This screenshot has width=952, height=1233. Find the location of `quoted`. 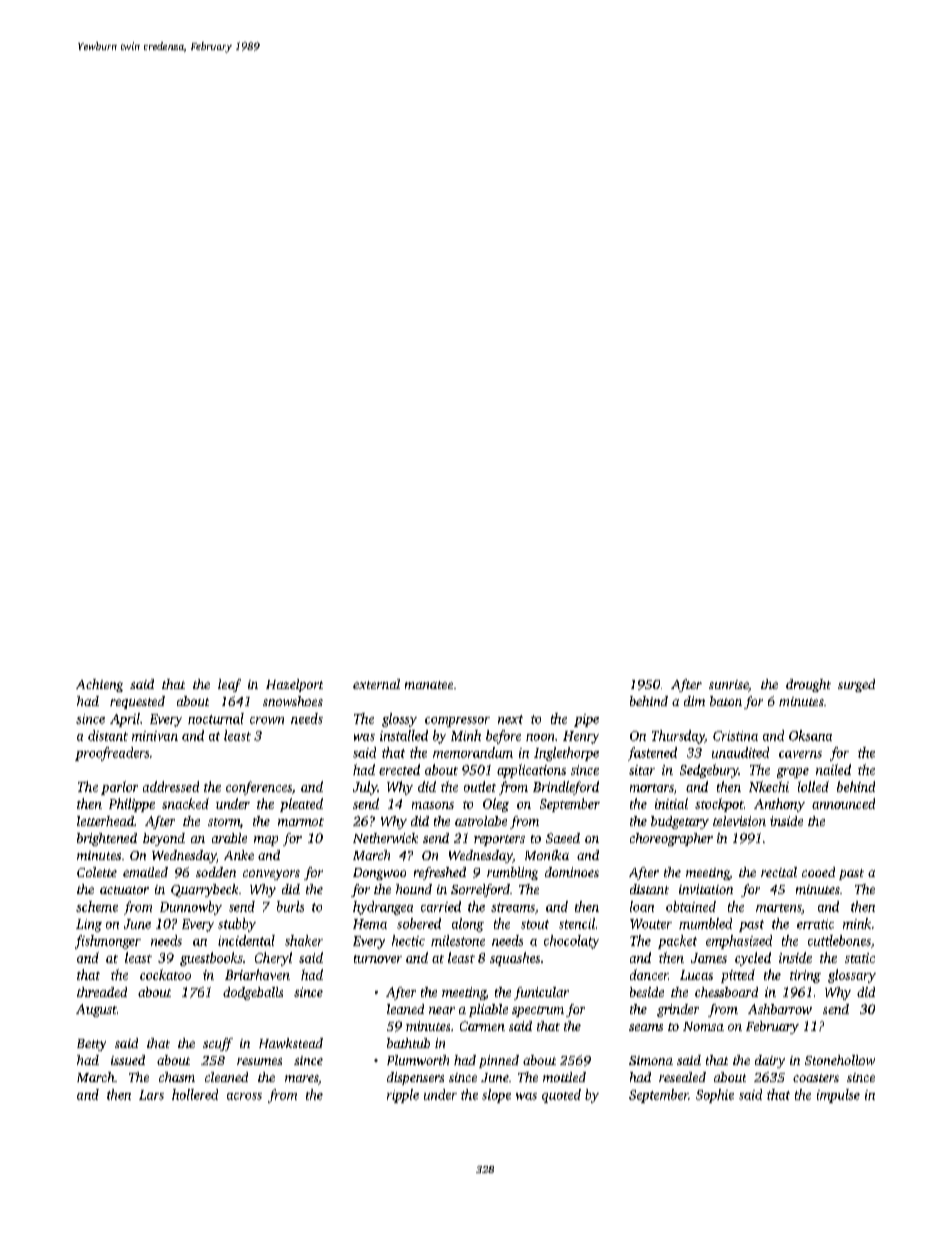

quoted is located at coordinates (561, 1096).
